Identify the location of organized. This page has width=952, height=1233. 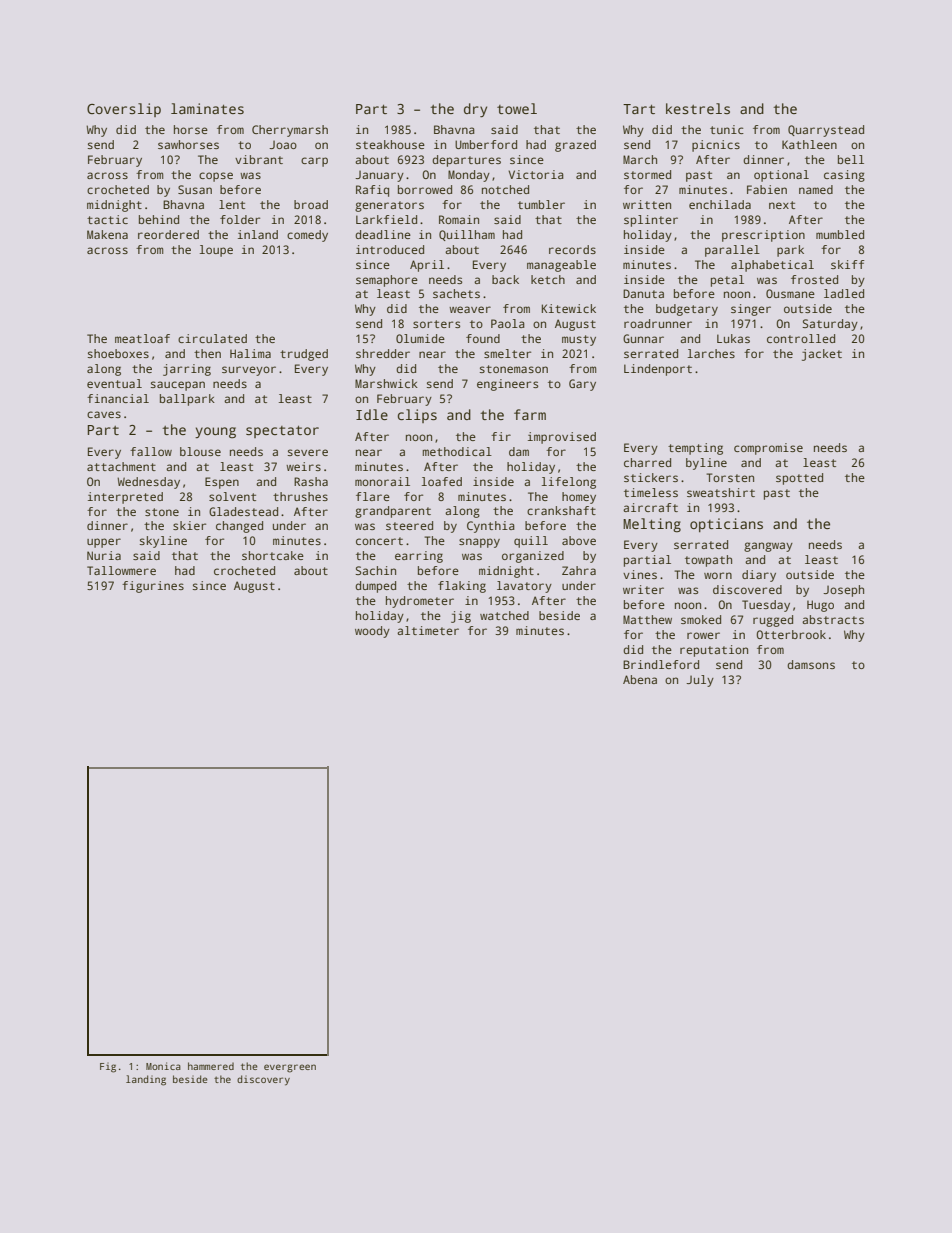
(533, 557).
